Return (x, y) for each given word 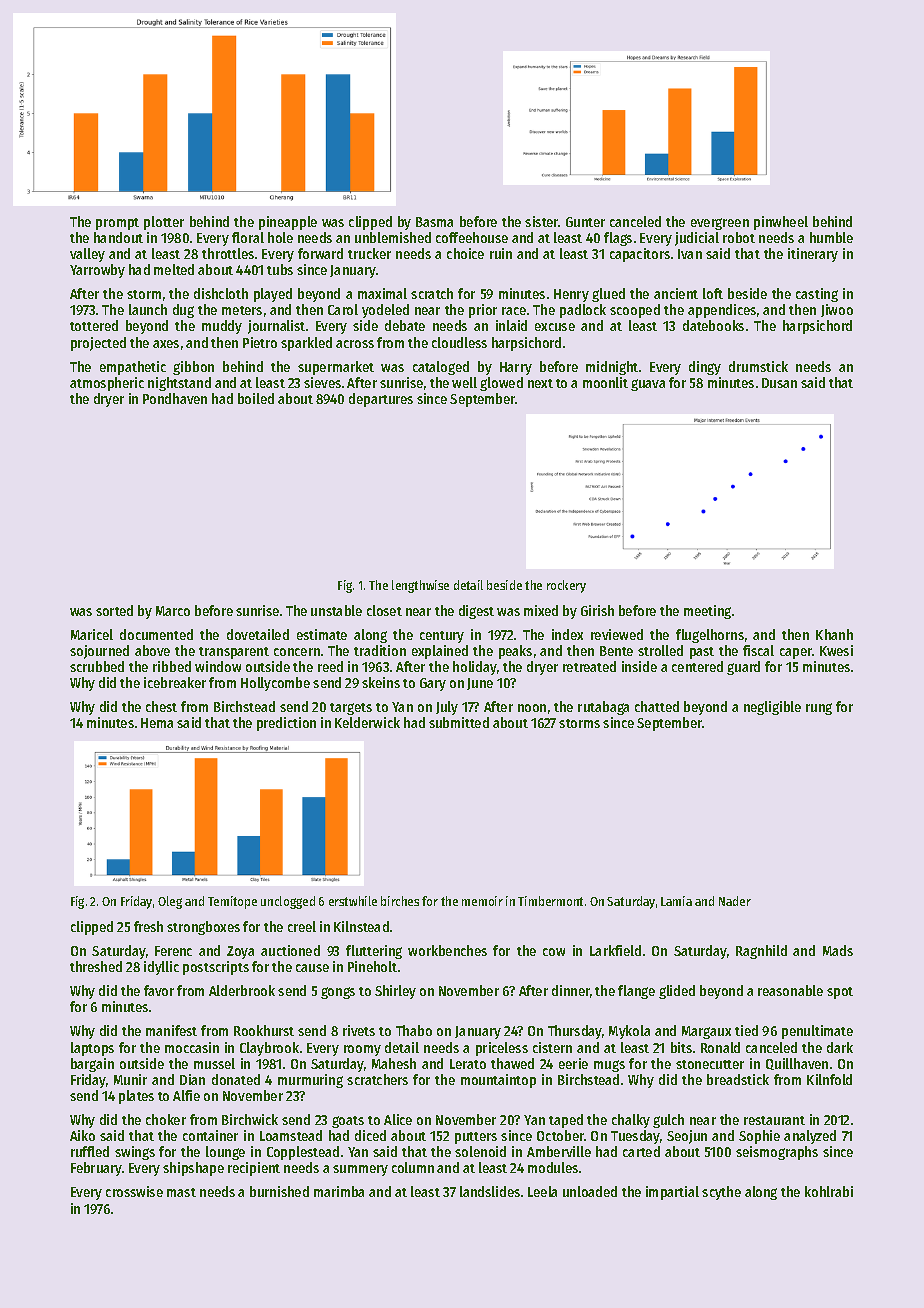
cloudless (459, 342)
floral (248, 237)
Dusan (779, 383)
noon (532, 708)
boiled (256, 398)
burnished (279, 1191)
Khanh (834, 634)
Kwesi (836, 650)
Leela (542, 1191)
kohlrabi (829, 1191)
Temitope (232, 902)
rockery (566, 586)
